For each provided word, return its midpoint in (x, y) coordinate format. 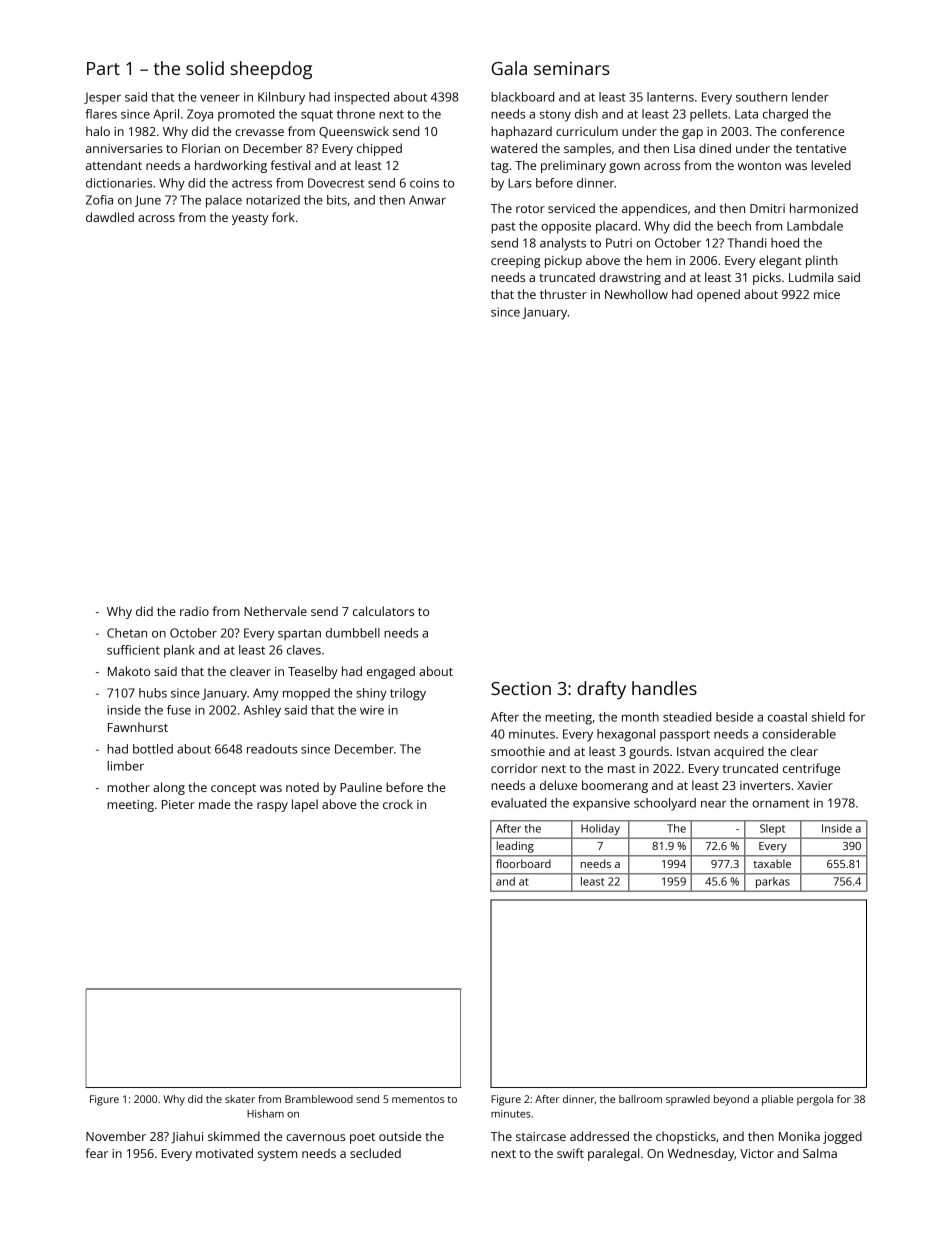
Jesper (102, 98)
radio (194, 611)
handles (664, 688)
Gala (509, 68)
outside (400, 1136)
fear (97, 1153)
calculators (383, 611)
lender (810, 97)
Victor (757, 1153)
